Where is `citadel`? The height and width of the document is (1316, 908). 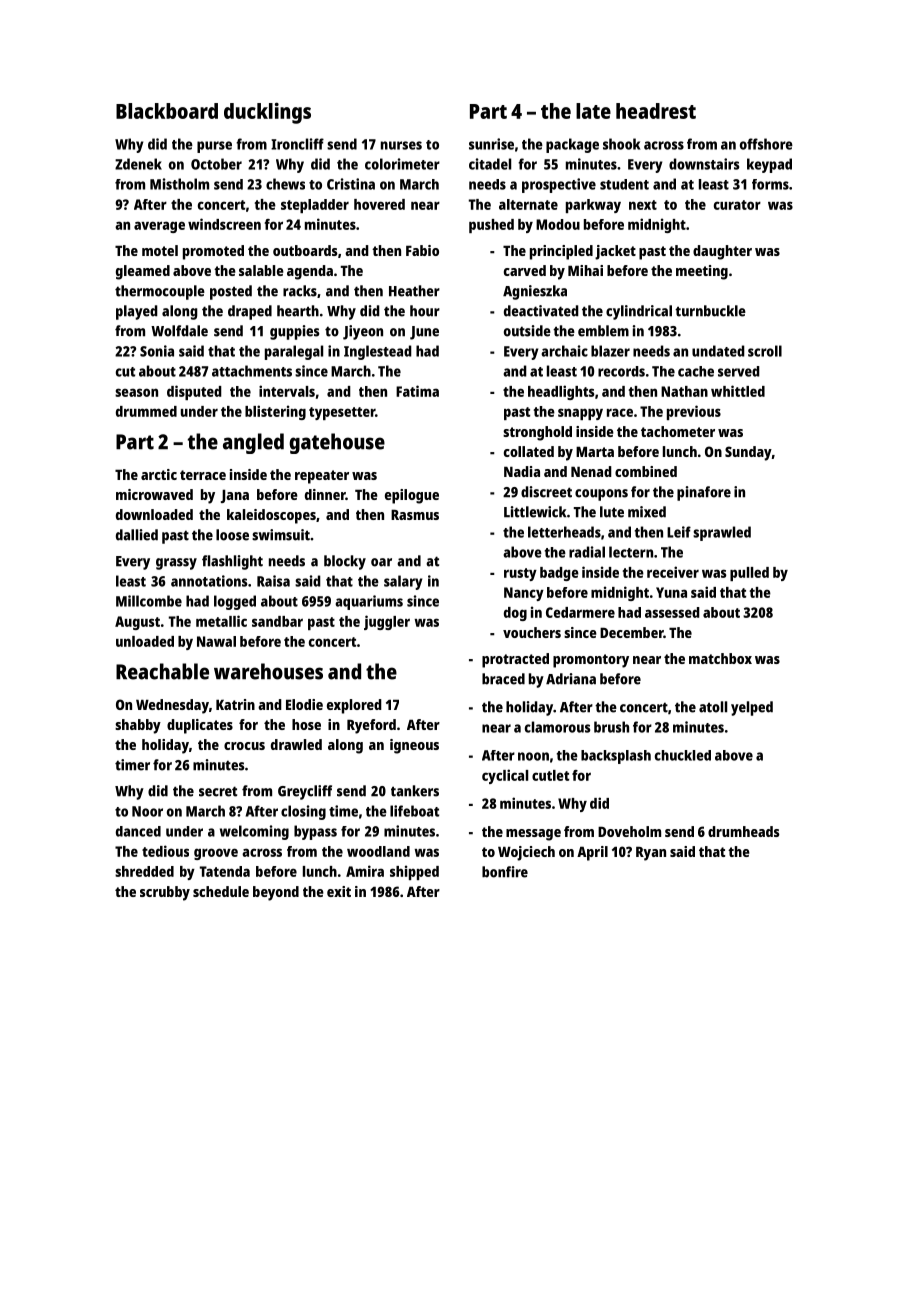 citadel is located at coordinates (490, 164).
